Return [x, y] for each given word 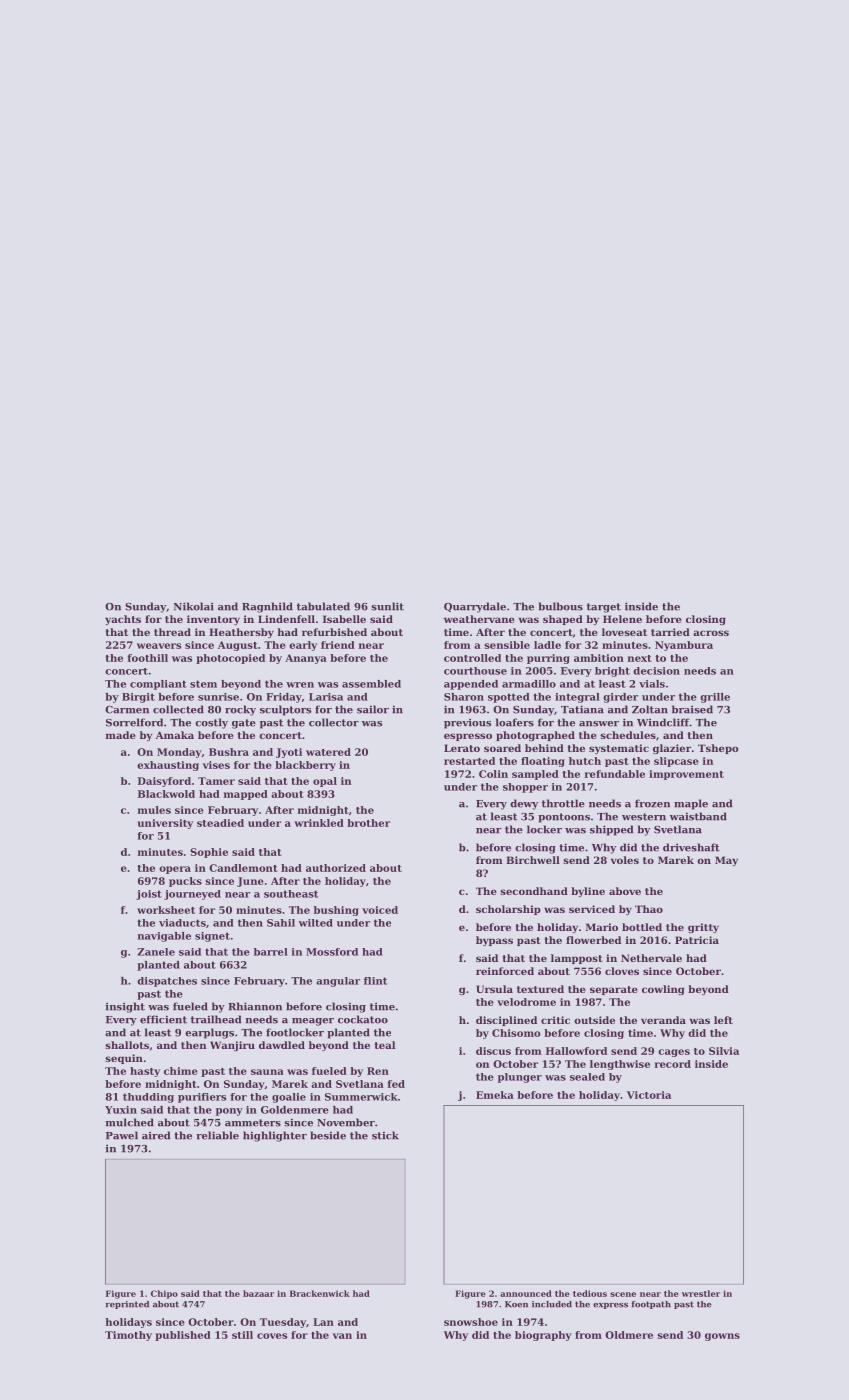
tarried [670, 632]
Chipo [164, 1294]
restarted [469, 761]
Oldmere [629, 1335]
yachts [123, 620]
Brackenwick [320, 1293]
